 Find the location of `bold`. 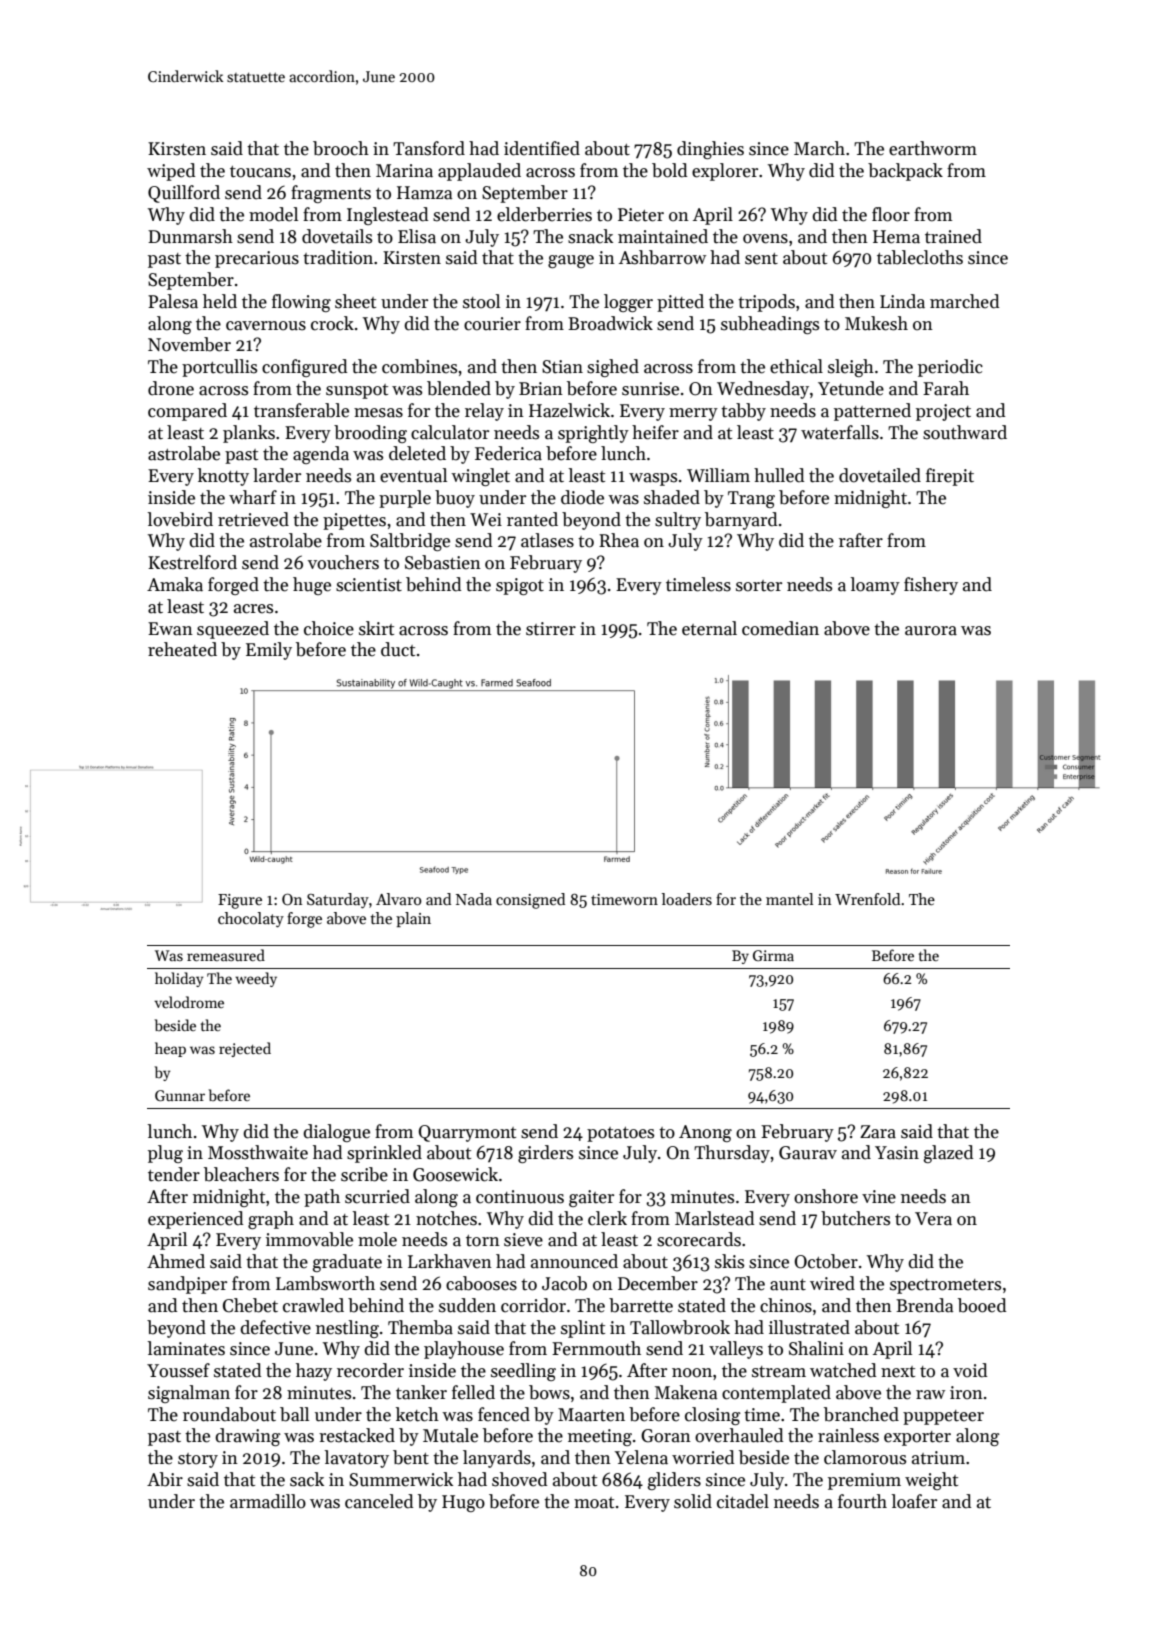

bold is located at coordinates (669, 170).
